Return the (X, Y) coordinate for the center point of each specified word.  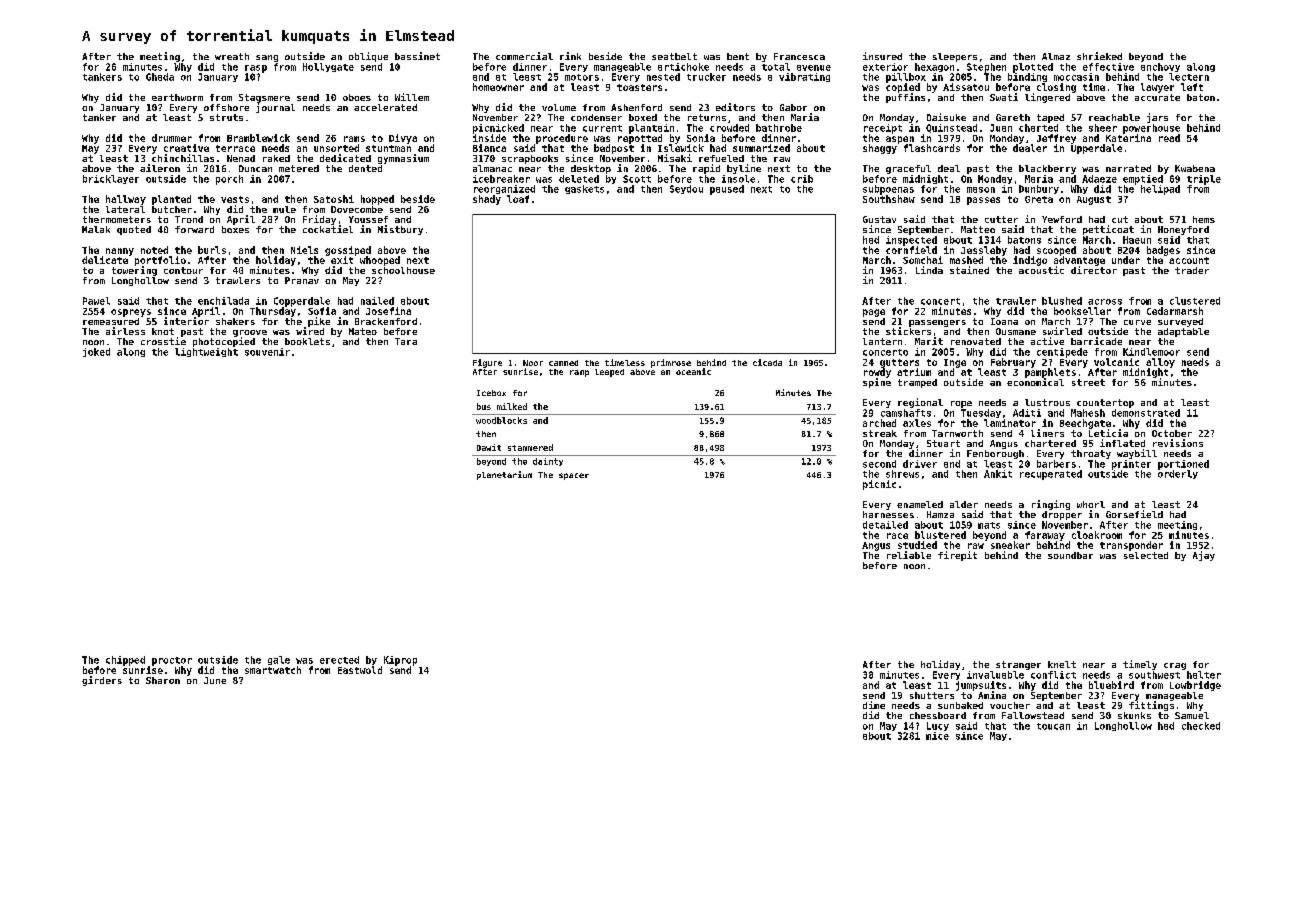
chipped (125, 661)
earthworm (177, 97)
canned (563, 363)
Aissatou (966, 87)
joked (96, 352)
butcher (172, 209)
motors (582, 77)
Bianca (489, 148)
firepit (957, 556)
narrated (1128, 168)
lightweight (206, 352)
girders (102, 681)
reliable (909, 555)
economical (1035, 382)
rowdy (877, 373)
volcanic (1116, 362)
